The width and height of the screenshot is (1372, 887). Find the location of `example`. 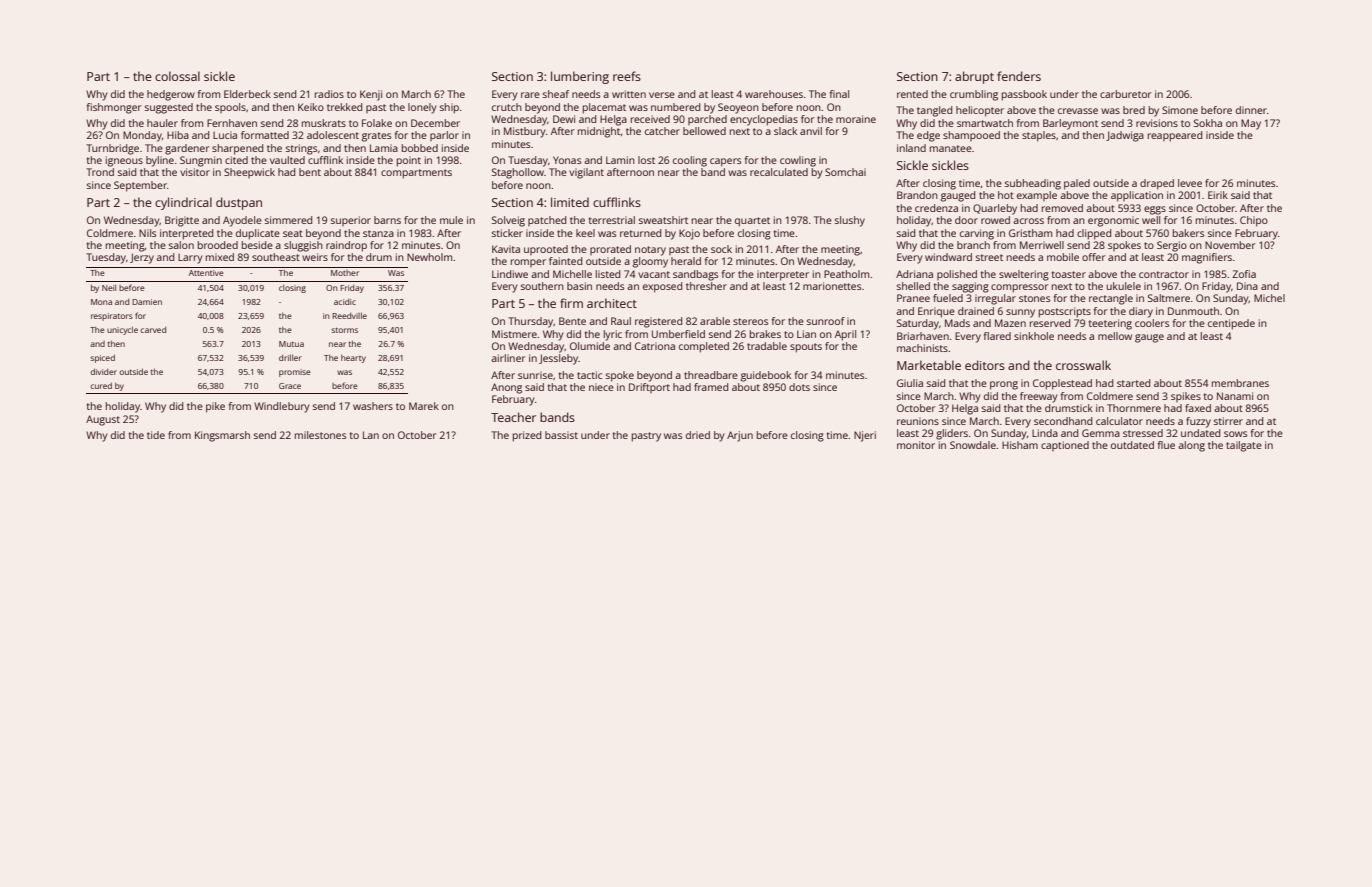

example is located at coordinates (1037, 196).
